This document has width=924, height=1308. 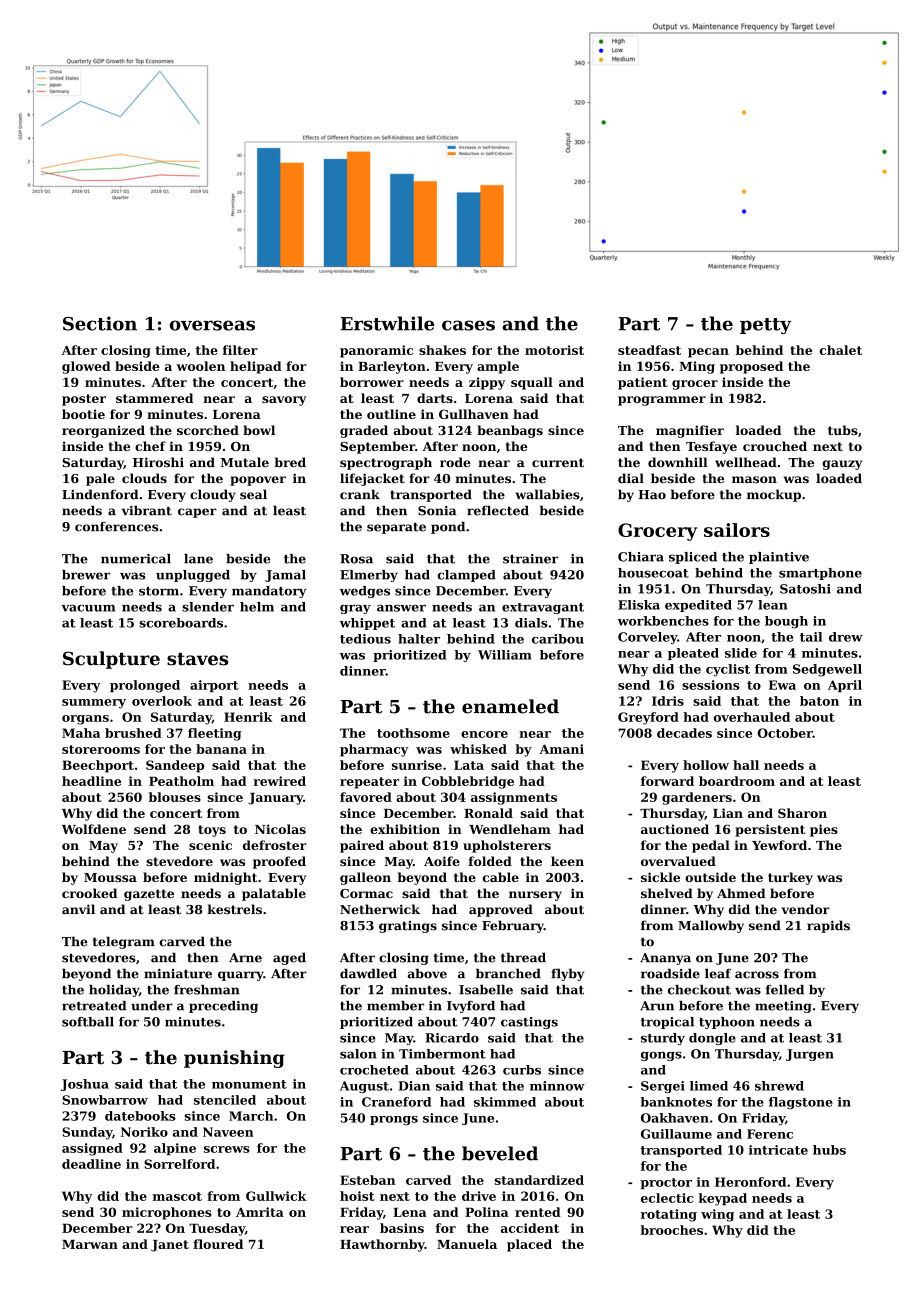 What do you see at coordinates (162, 701) in the document?
I see `overlook` at bounding box center [162, 701].
